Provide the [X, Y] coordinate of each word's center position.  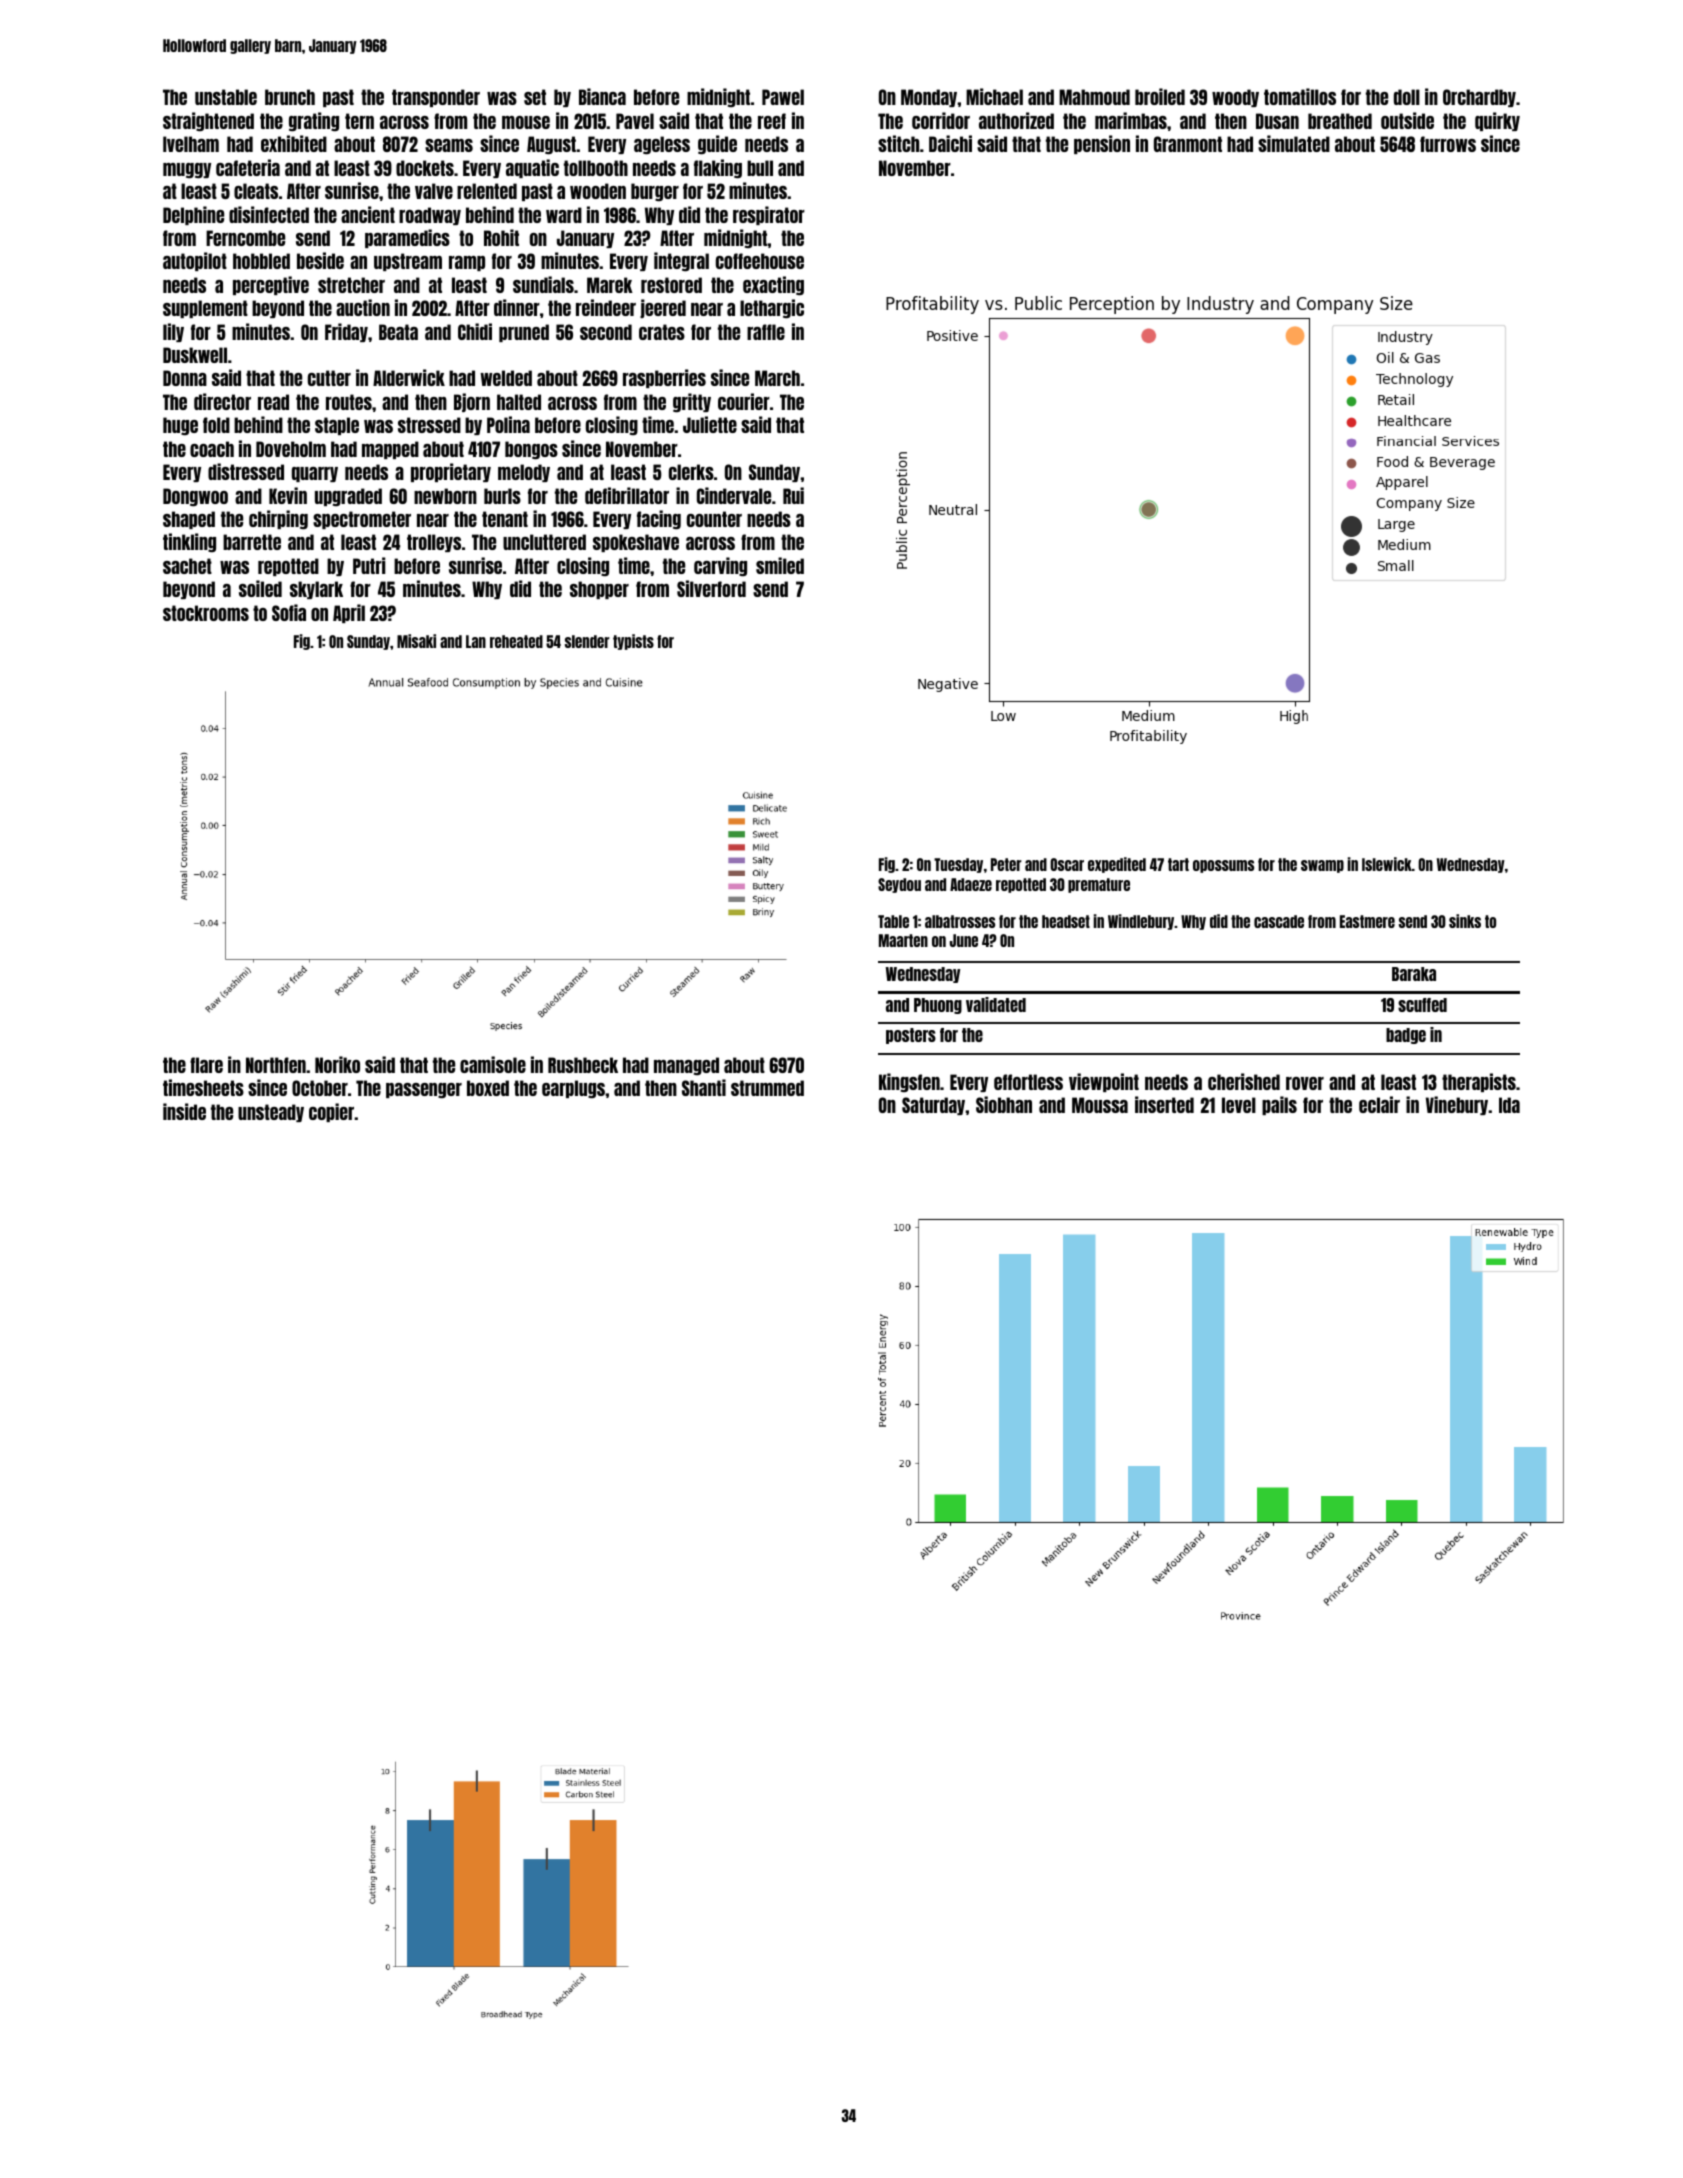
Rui [793, 495]
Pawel [783, 97]
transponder [436, 98]
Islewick [1387, 864]
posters [911, 1036]
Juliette [710, 424]
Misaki [416, 641]
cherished [1244, 1081]
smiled [780, 565]
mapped [390, 450]
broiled [1160, 96]
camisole [493, 1064]
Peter [1006, 864]
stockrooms [206, 613]
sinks [1465, 921]
